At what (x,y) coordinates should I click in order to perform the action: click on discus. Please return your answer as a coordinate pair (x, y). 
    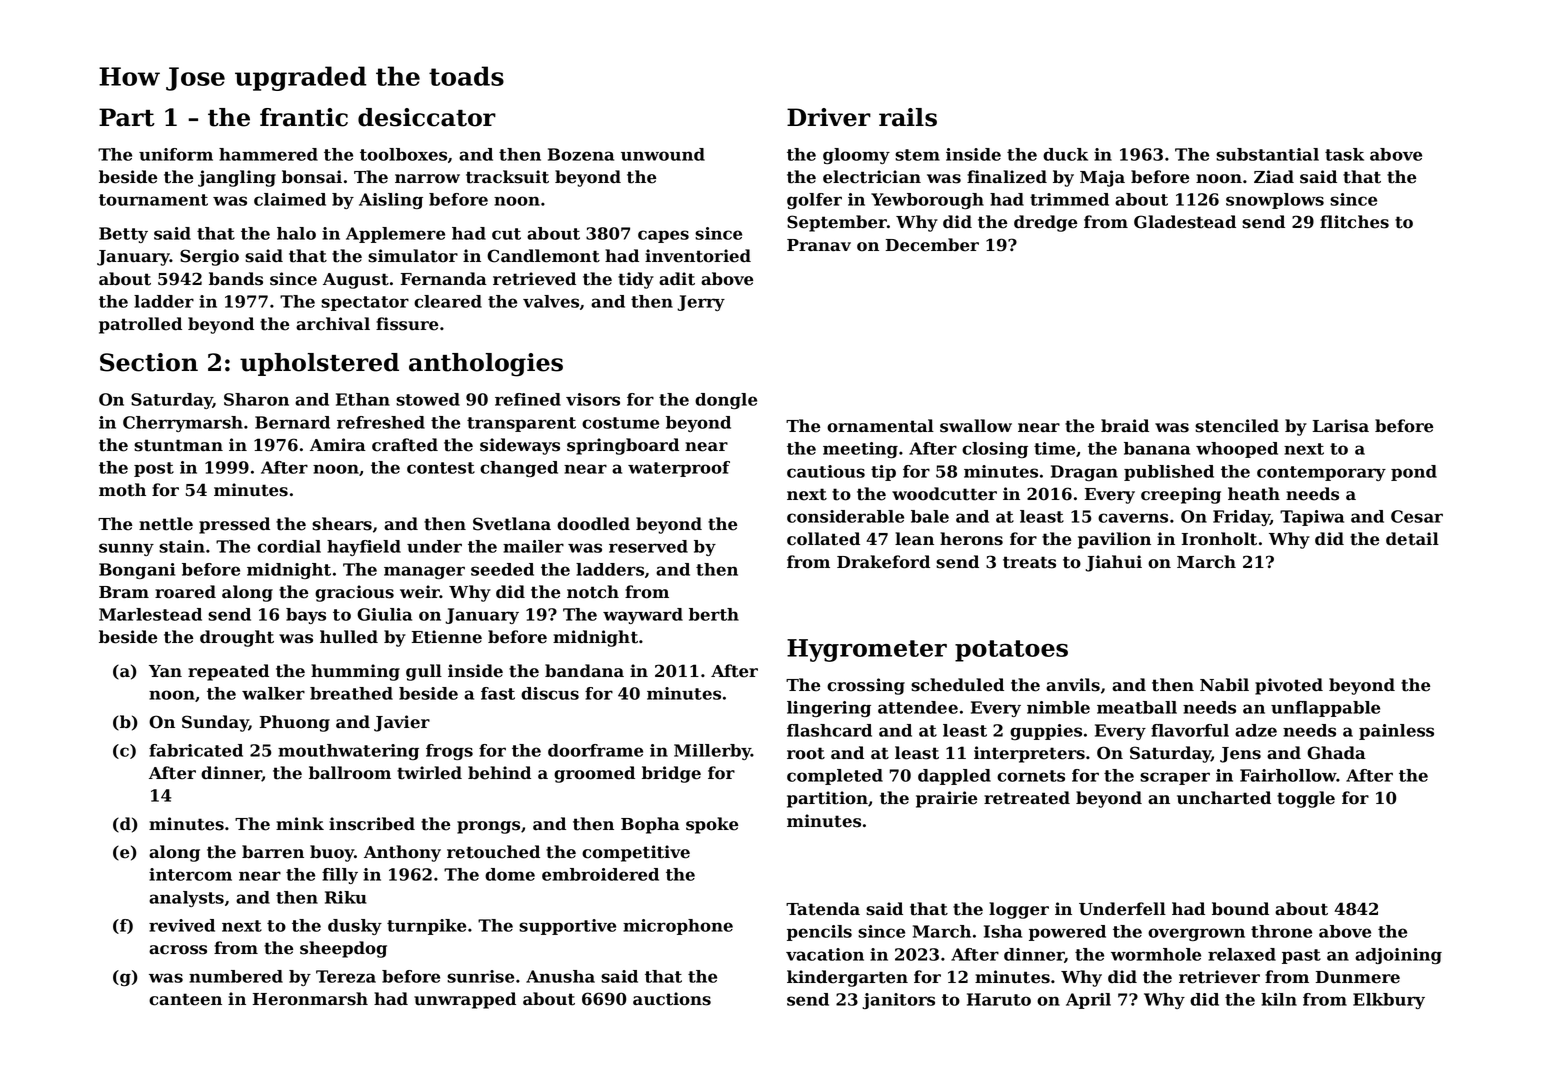
    Looking at the image, I should click on (550, 693).
